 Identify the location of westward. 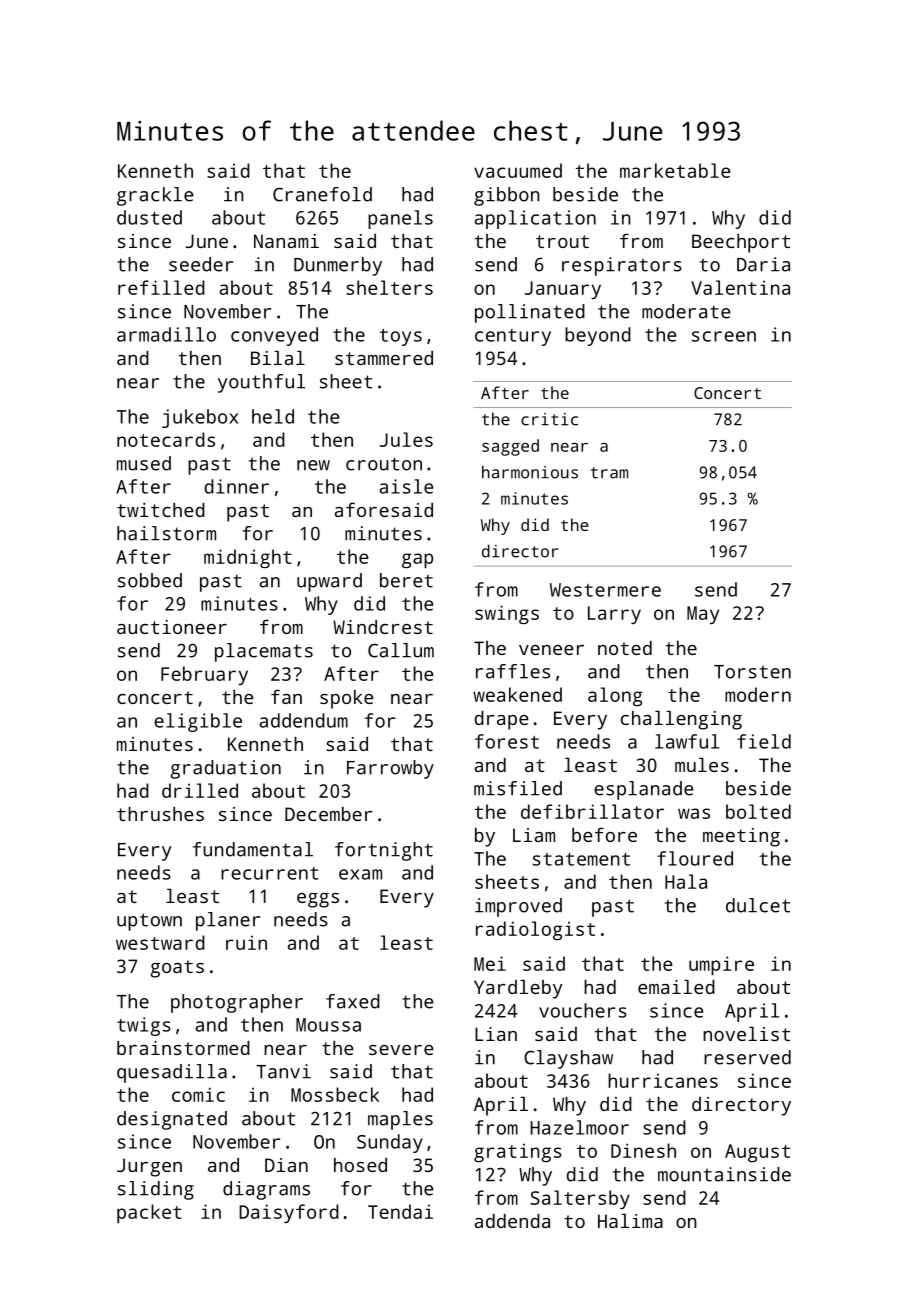
(160, 942).
